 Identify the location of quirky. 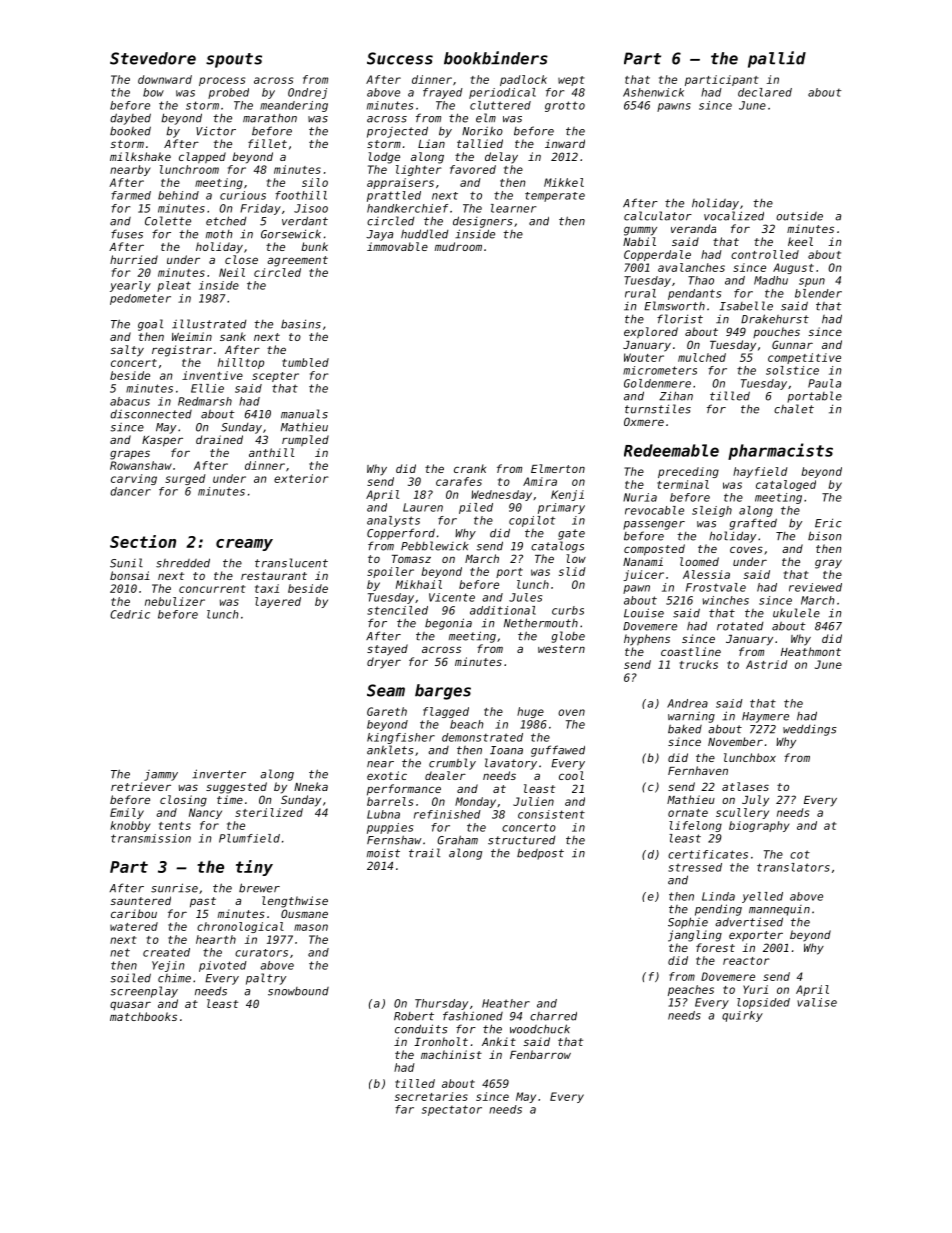
(742, 1016).
